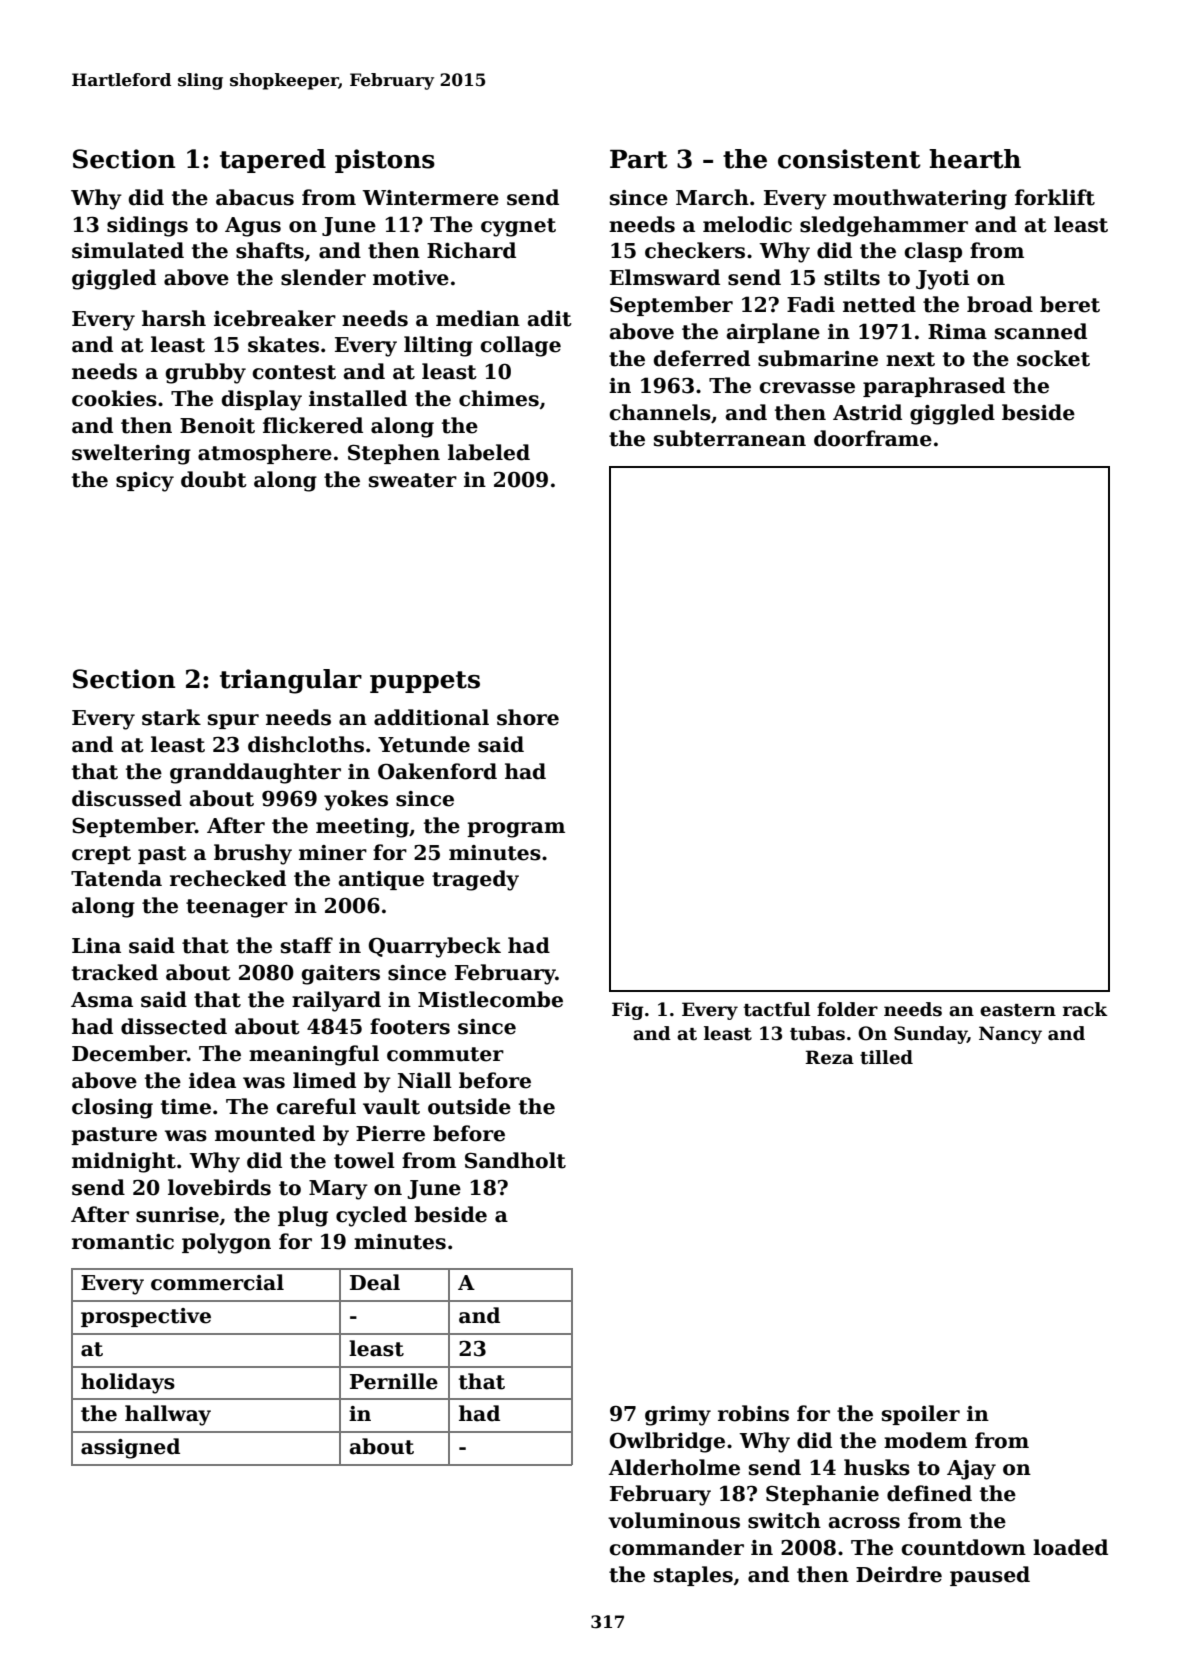 This screenshot has width=1181, height=1670. What do you see at coordinates (128, 1383) in the screenshot?
I see `holidays` at bounding box center [128, 1383].
